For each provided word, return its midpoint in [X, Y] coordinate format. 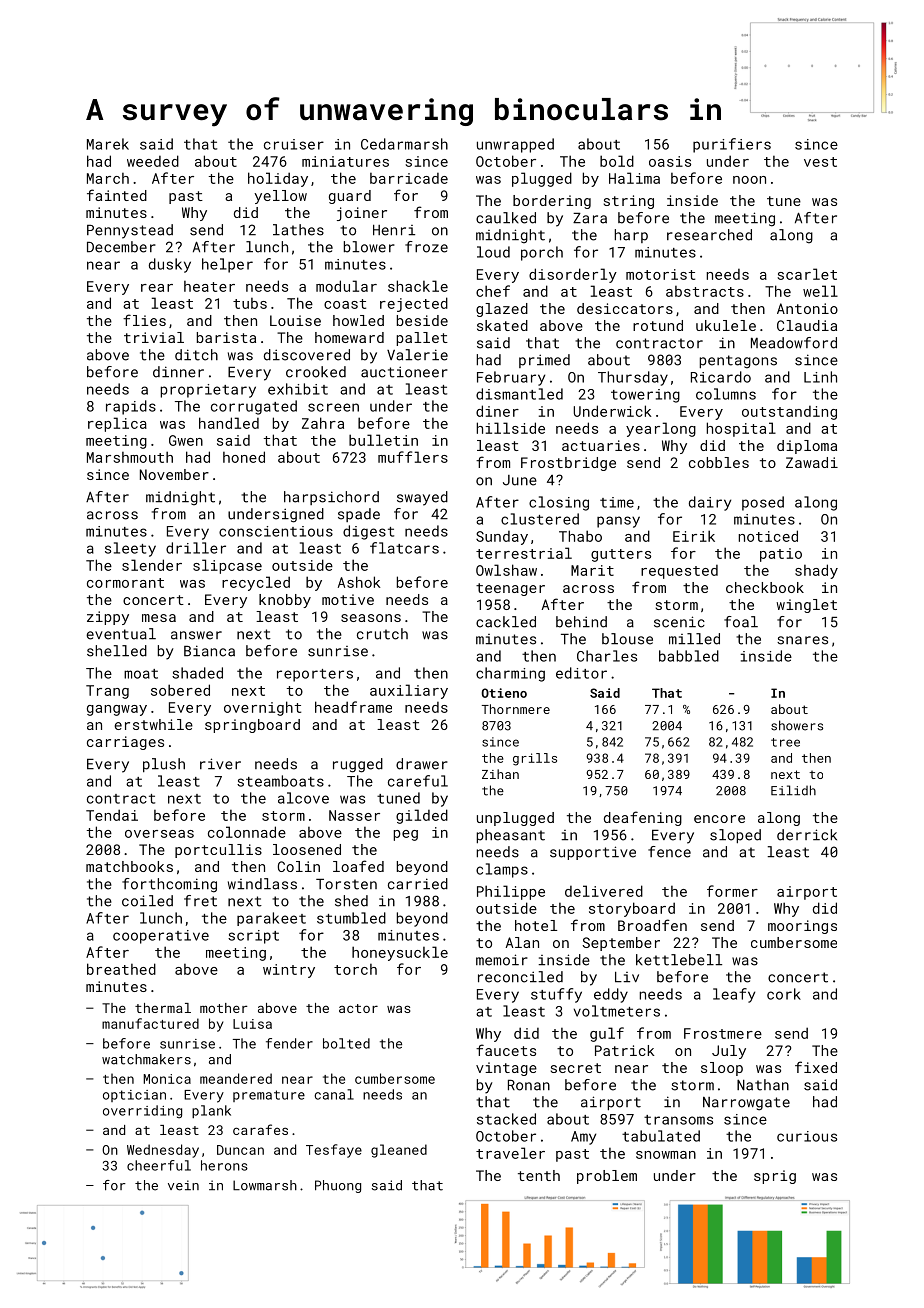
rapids [131, 407]
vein [183, 1185]
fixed [816, 1067]
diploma [807, 447]
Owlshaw [506, 570]
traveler [510, 1153]
